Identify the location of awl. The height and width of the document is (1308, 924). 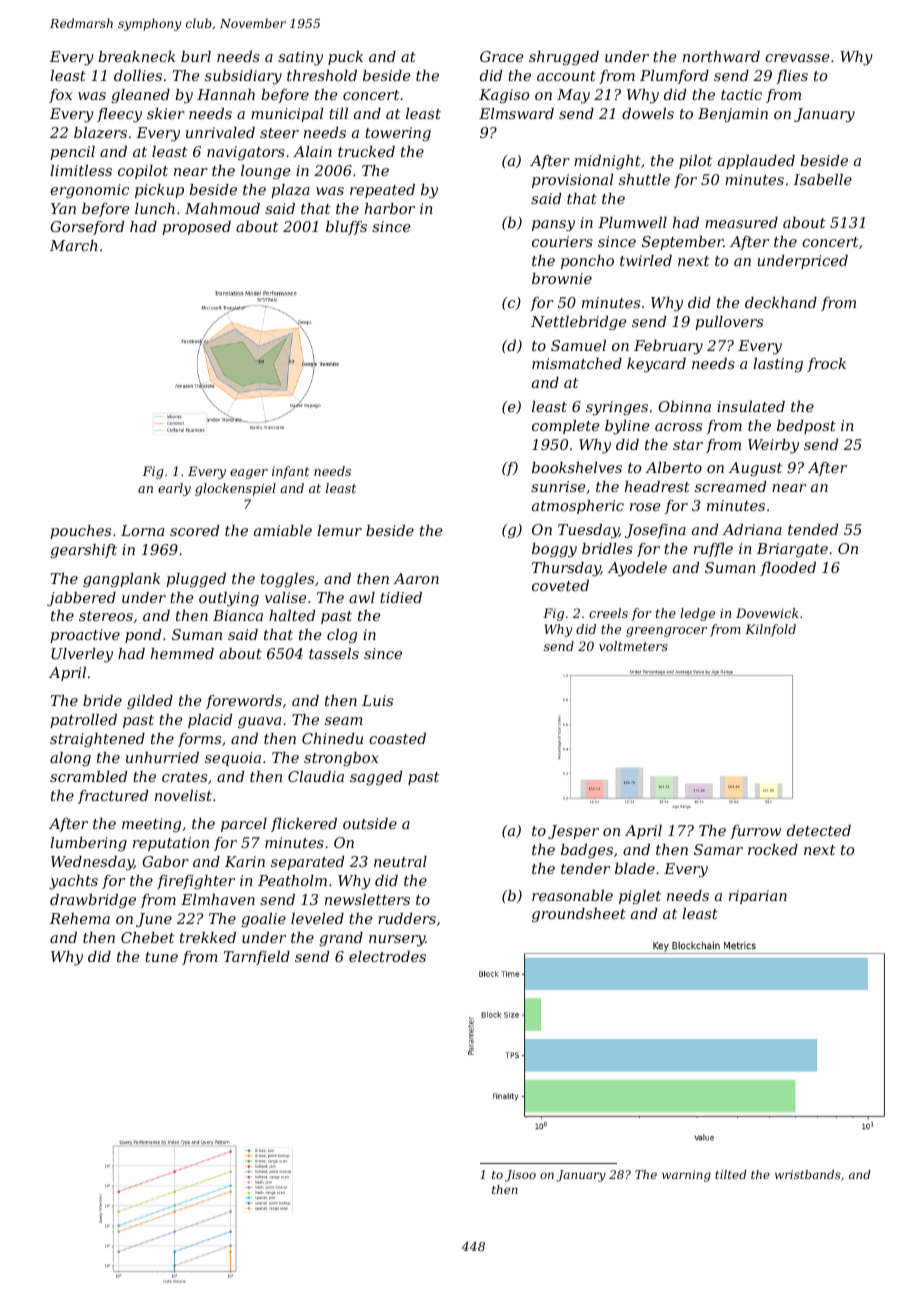
(362, 597).
